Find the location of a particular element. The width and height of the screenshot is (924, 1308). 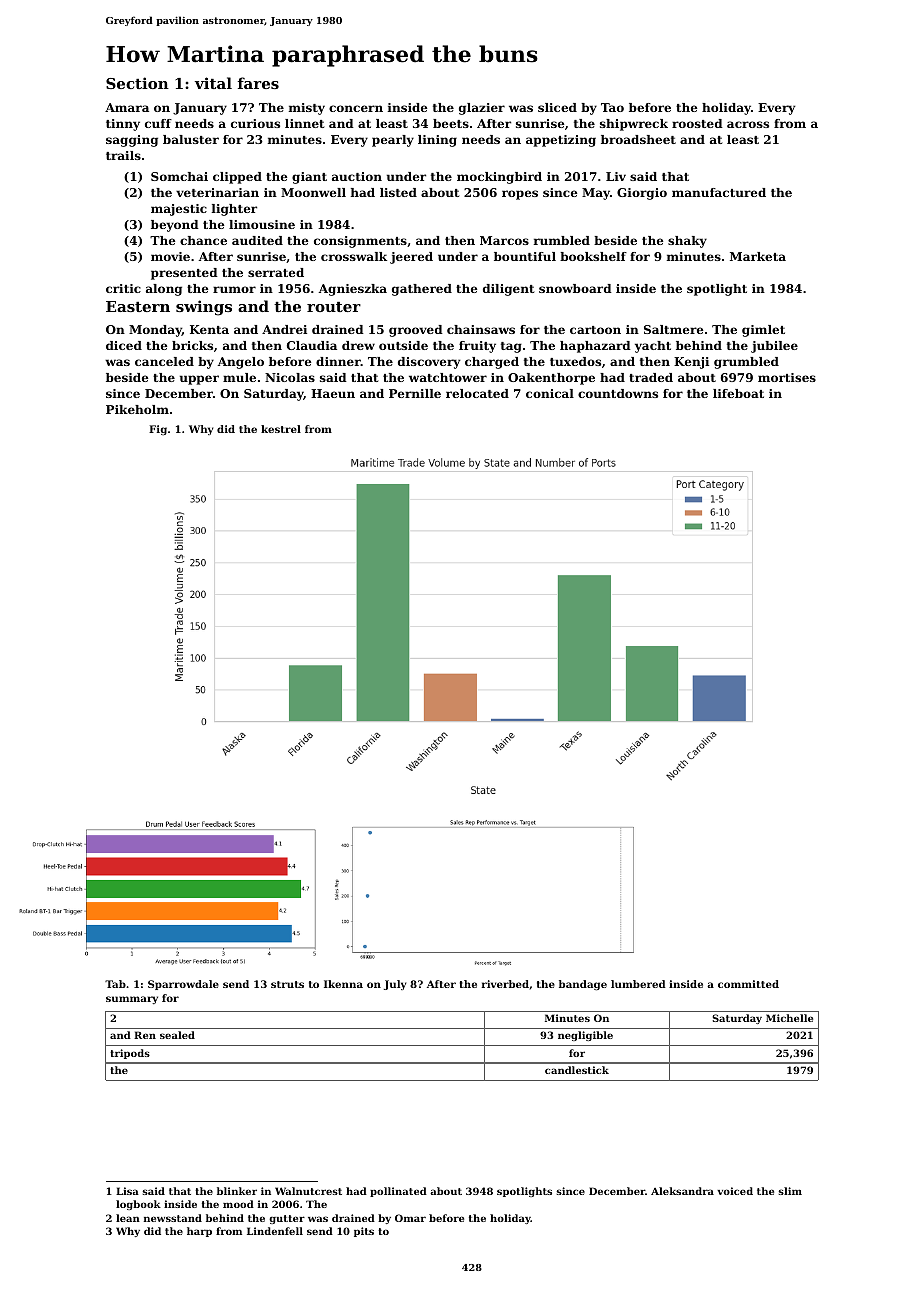

lifeboat is located at coordinates (738, 393).
